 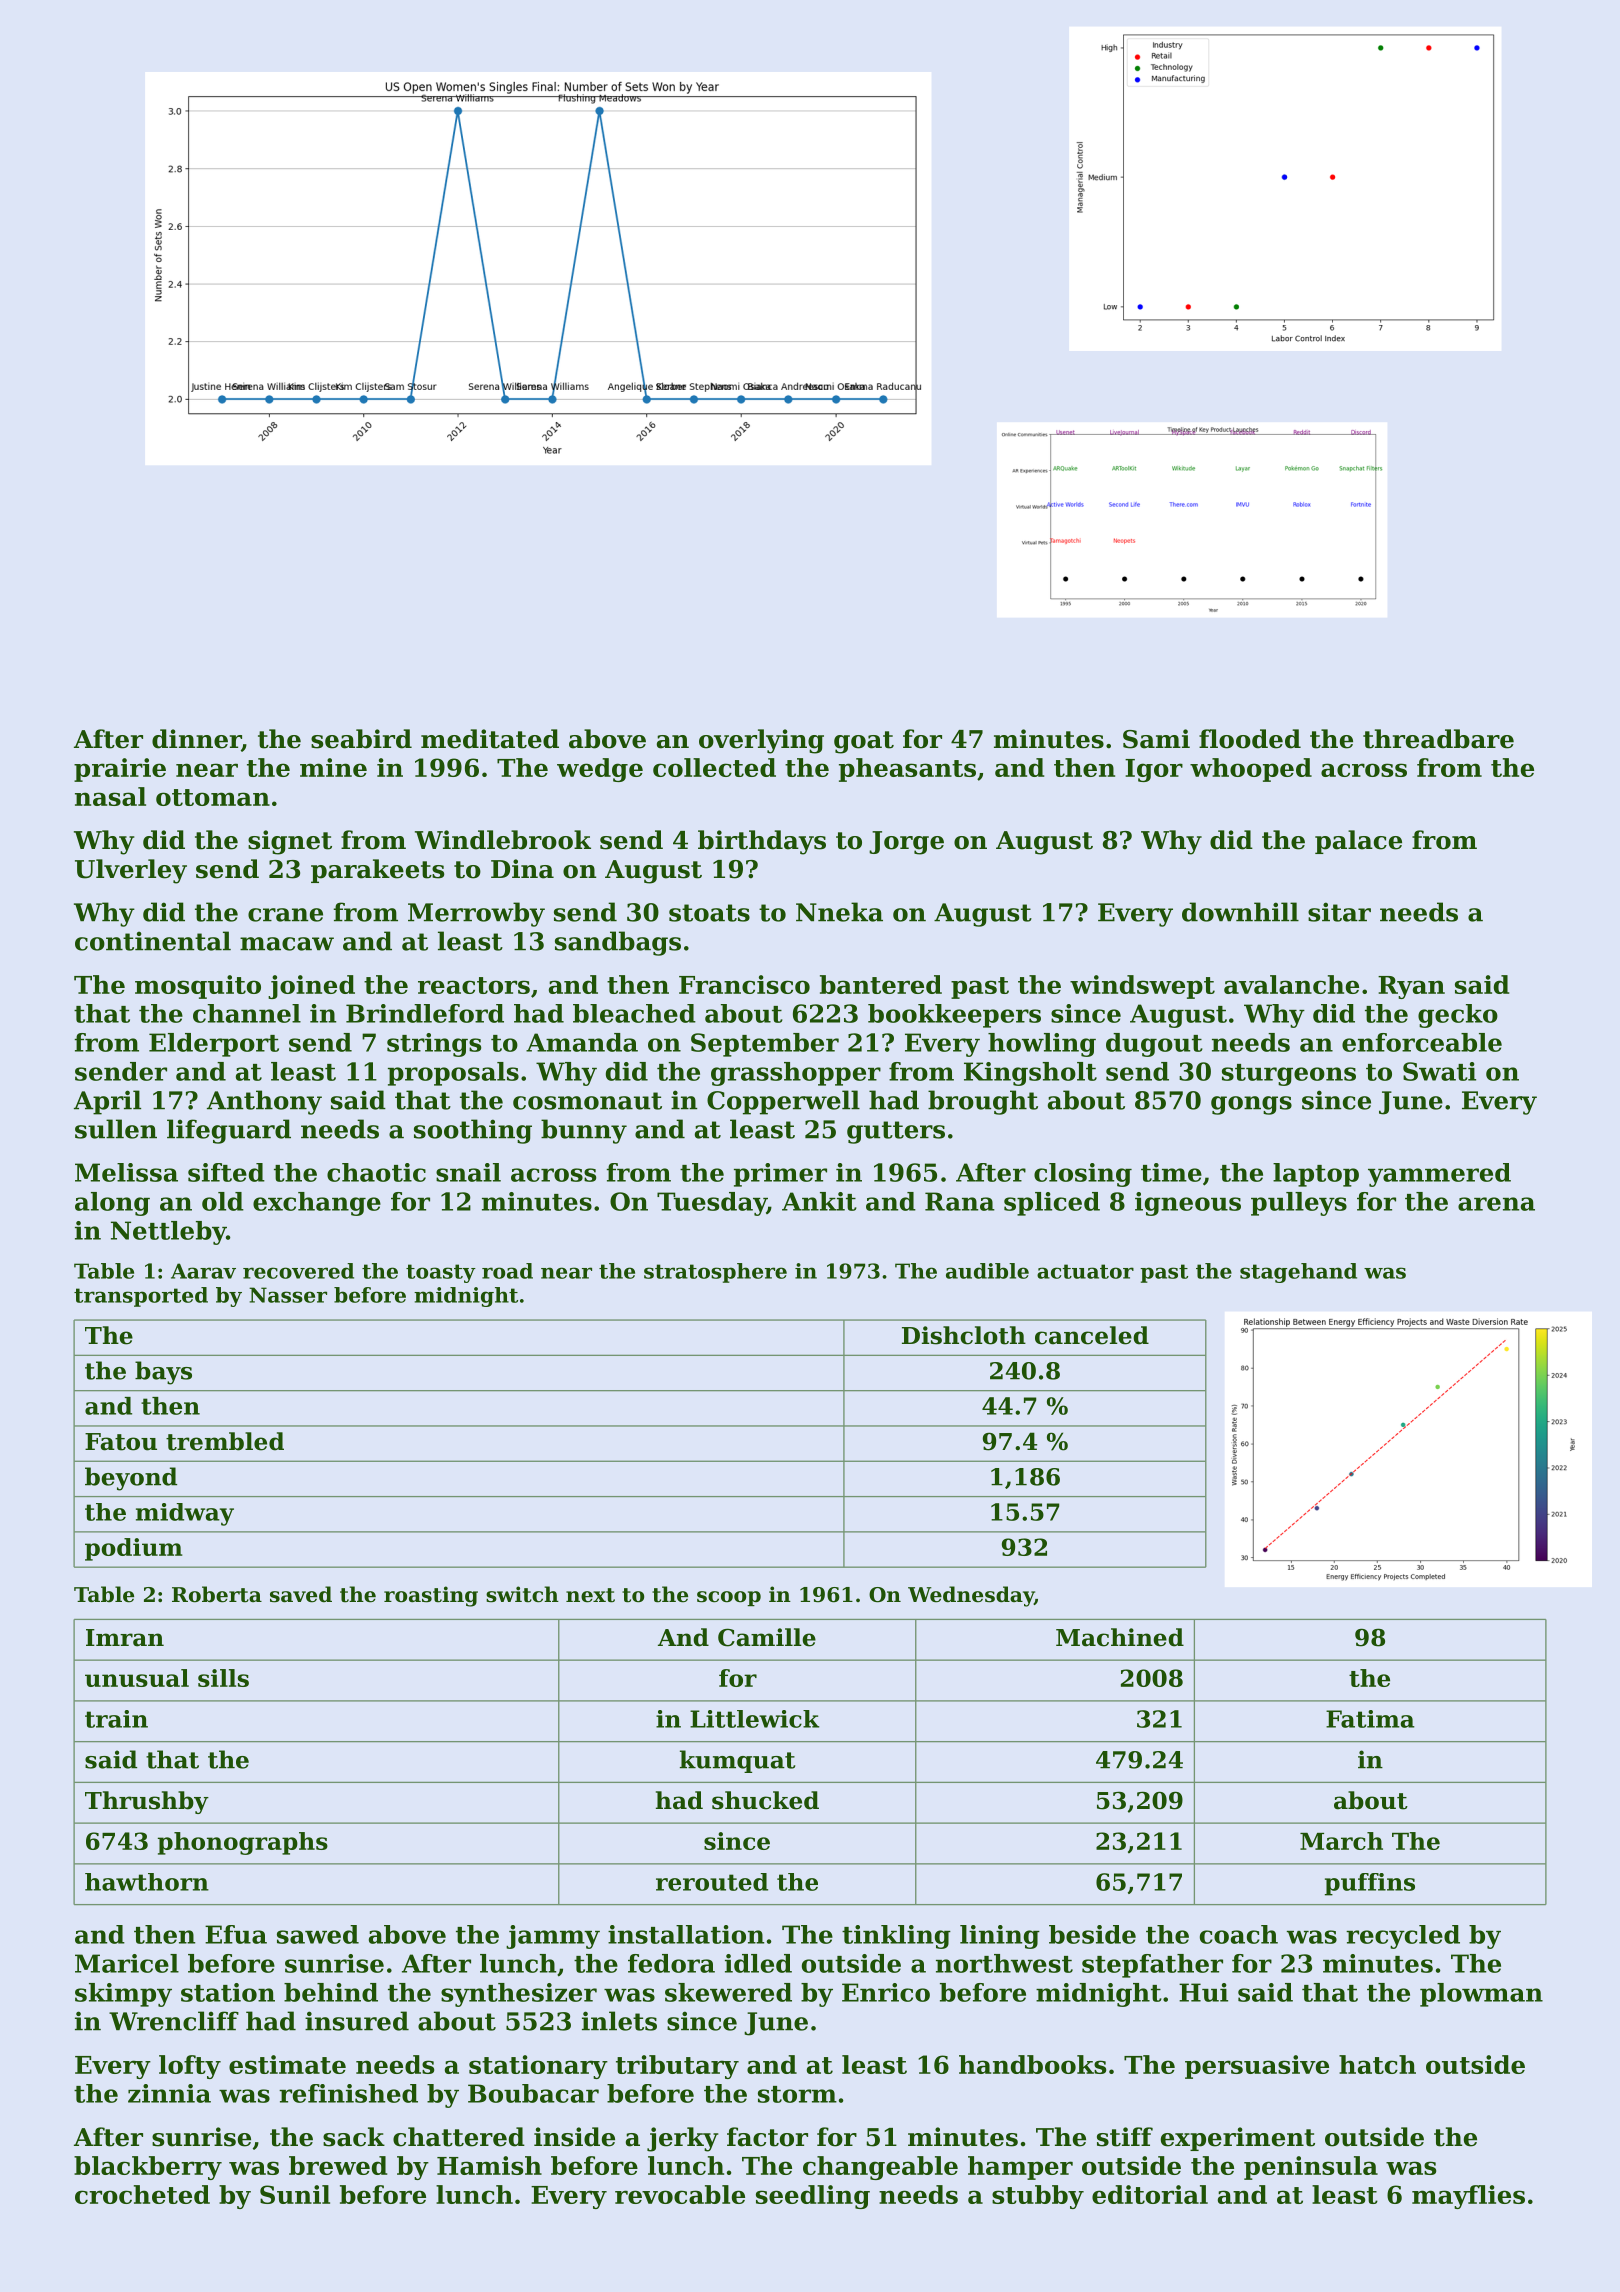 What do you see at coordinates (185, 1514) in the screenshot?
I see `midway` at bounding box center [185, 1514].
